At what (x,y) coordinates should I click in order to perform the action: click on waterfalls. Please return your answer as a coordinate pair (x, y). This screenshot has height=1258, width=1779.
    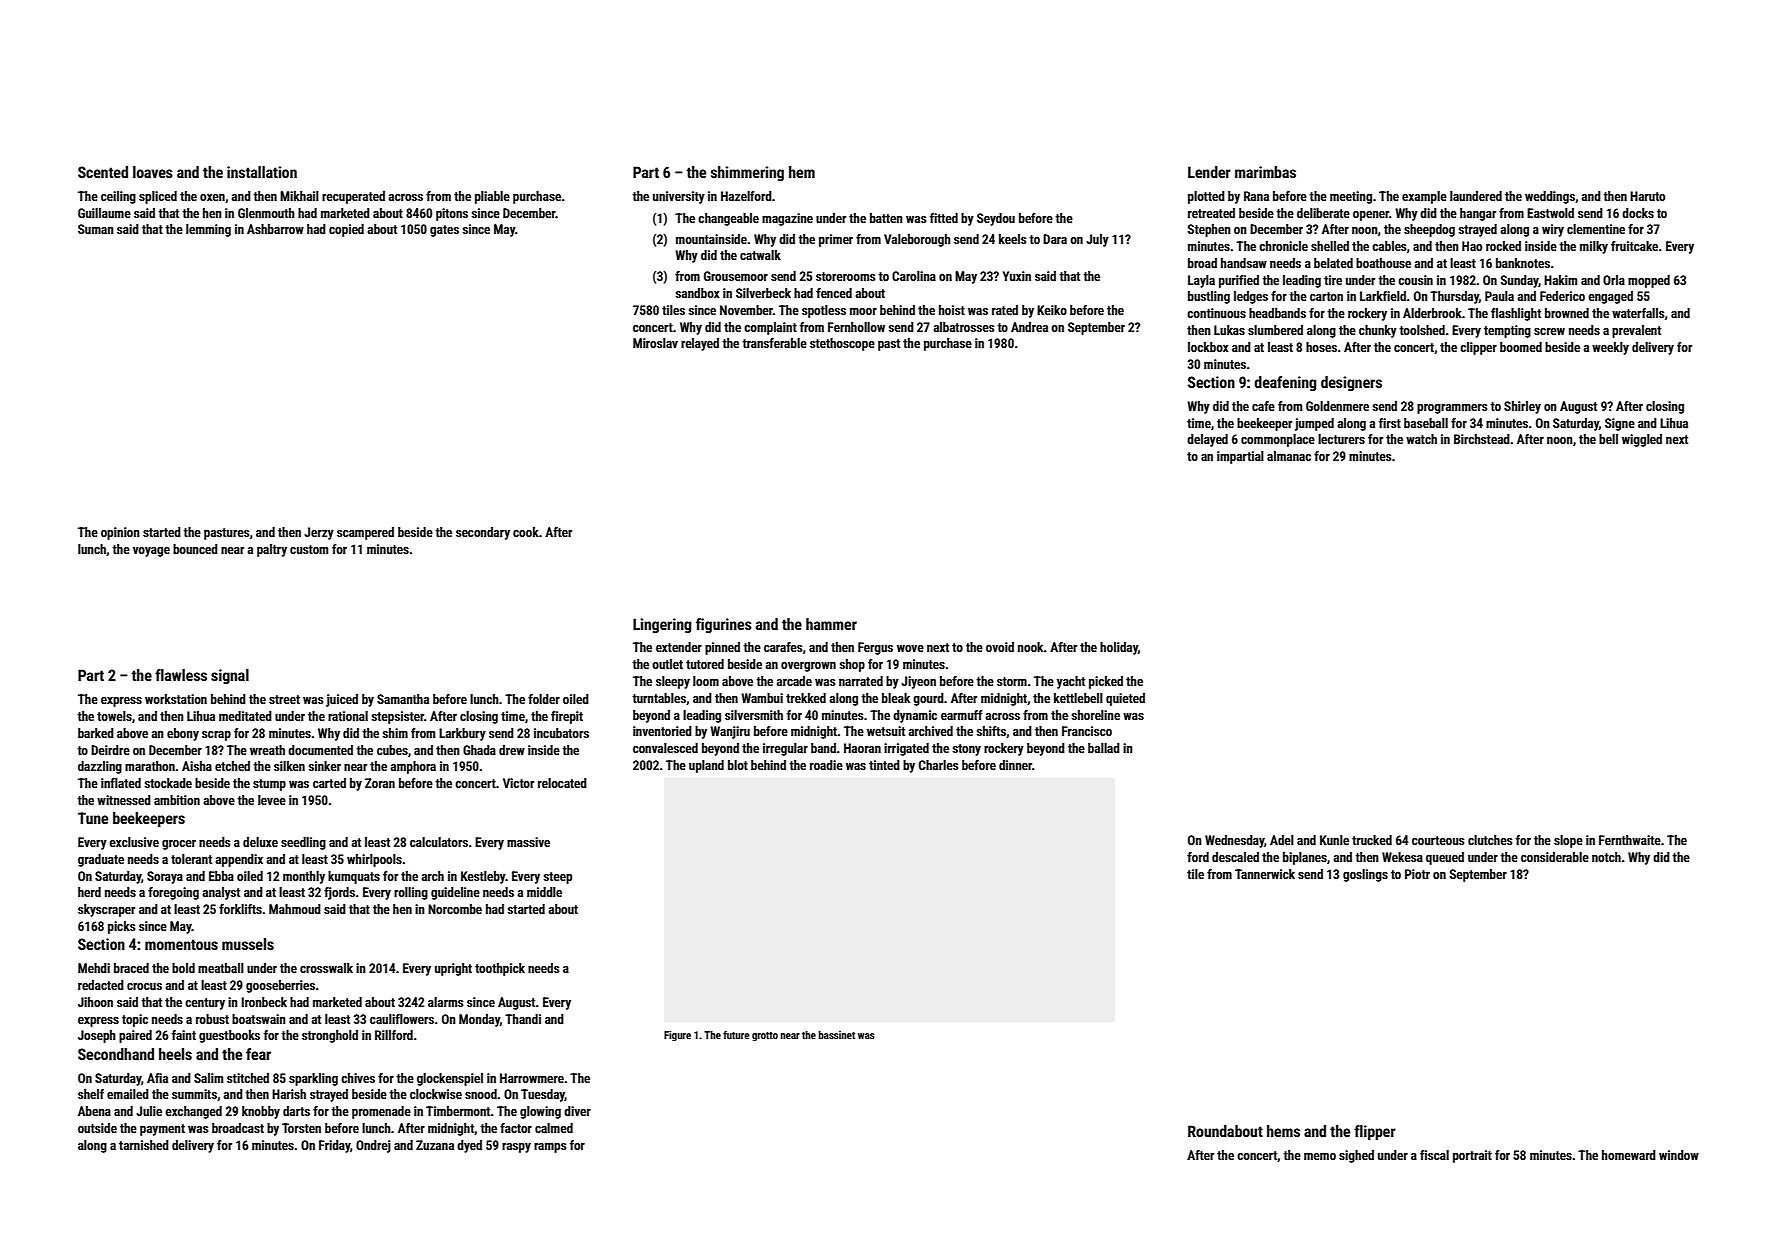
    Looking at the image, I should click on (1638, 313).
